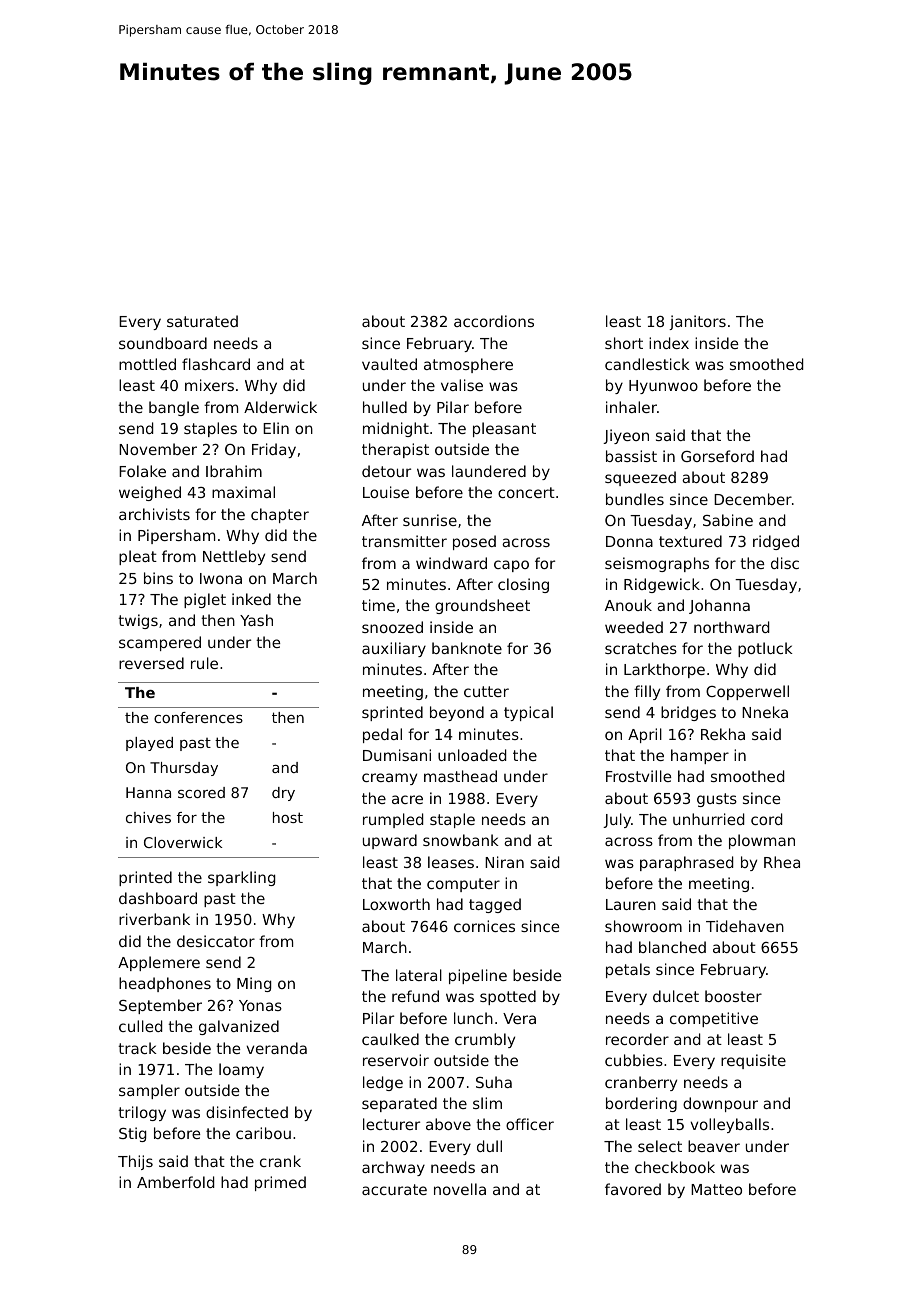 The height and width of the document is (1308, 924). I want to click on bridges, so click(688, 713).
